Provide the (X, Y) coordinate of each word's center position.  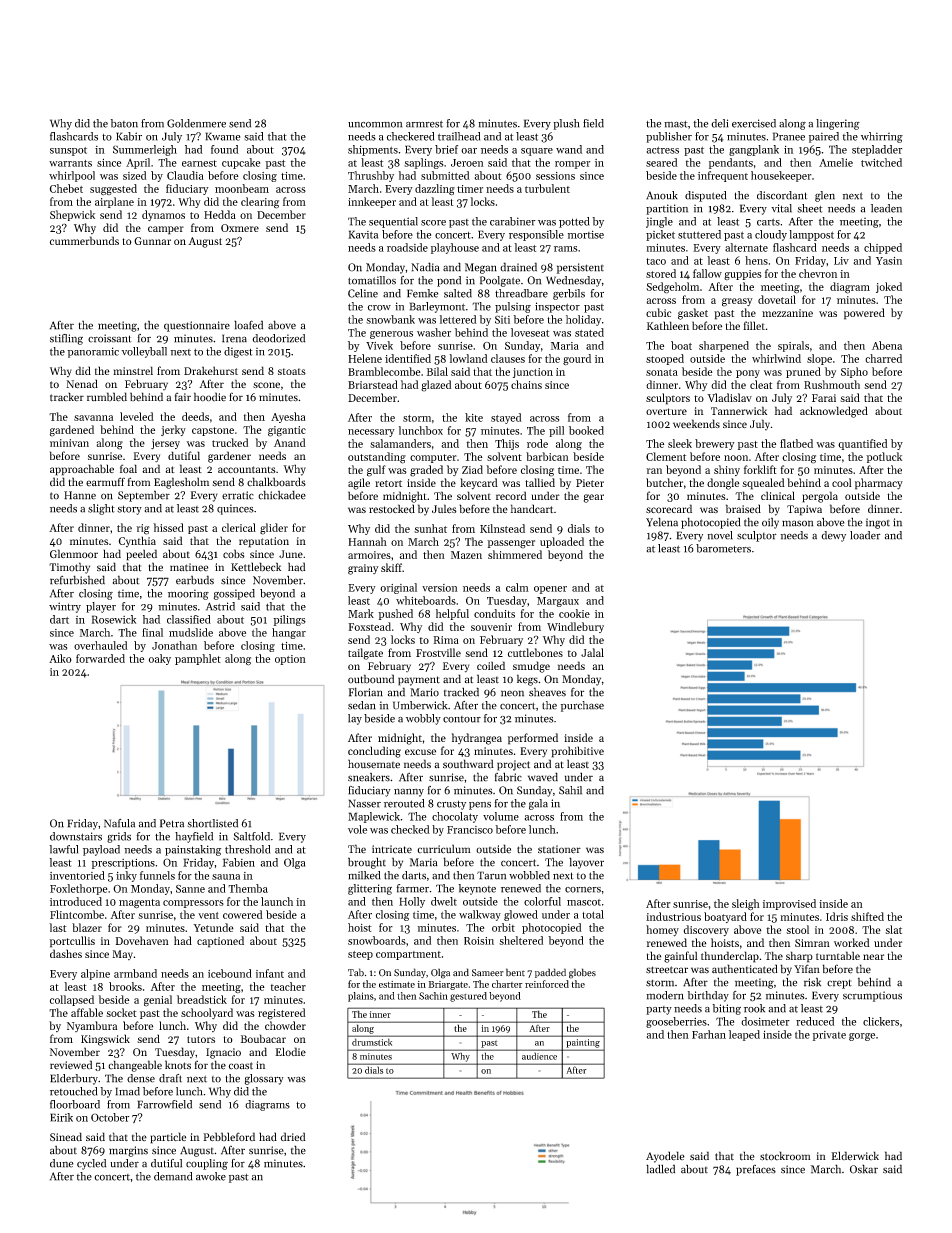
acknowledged (834, 412)
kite (474, 417)
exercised (754, 123)
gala (538, 804)
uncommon (375, 125)
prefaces (756, 1170)
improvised (789, 904)
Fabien (239, 862)
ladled (660, 1169)
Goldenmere (196, 123)
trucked (230, 442)
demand (173, 1176)
